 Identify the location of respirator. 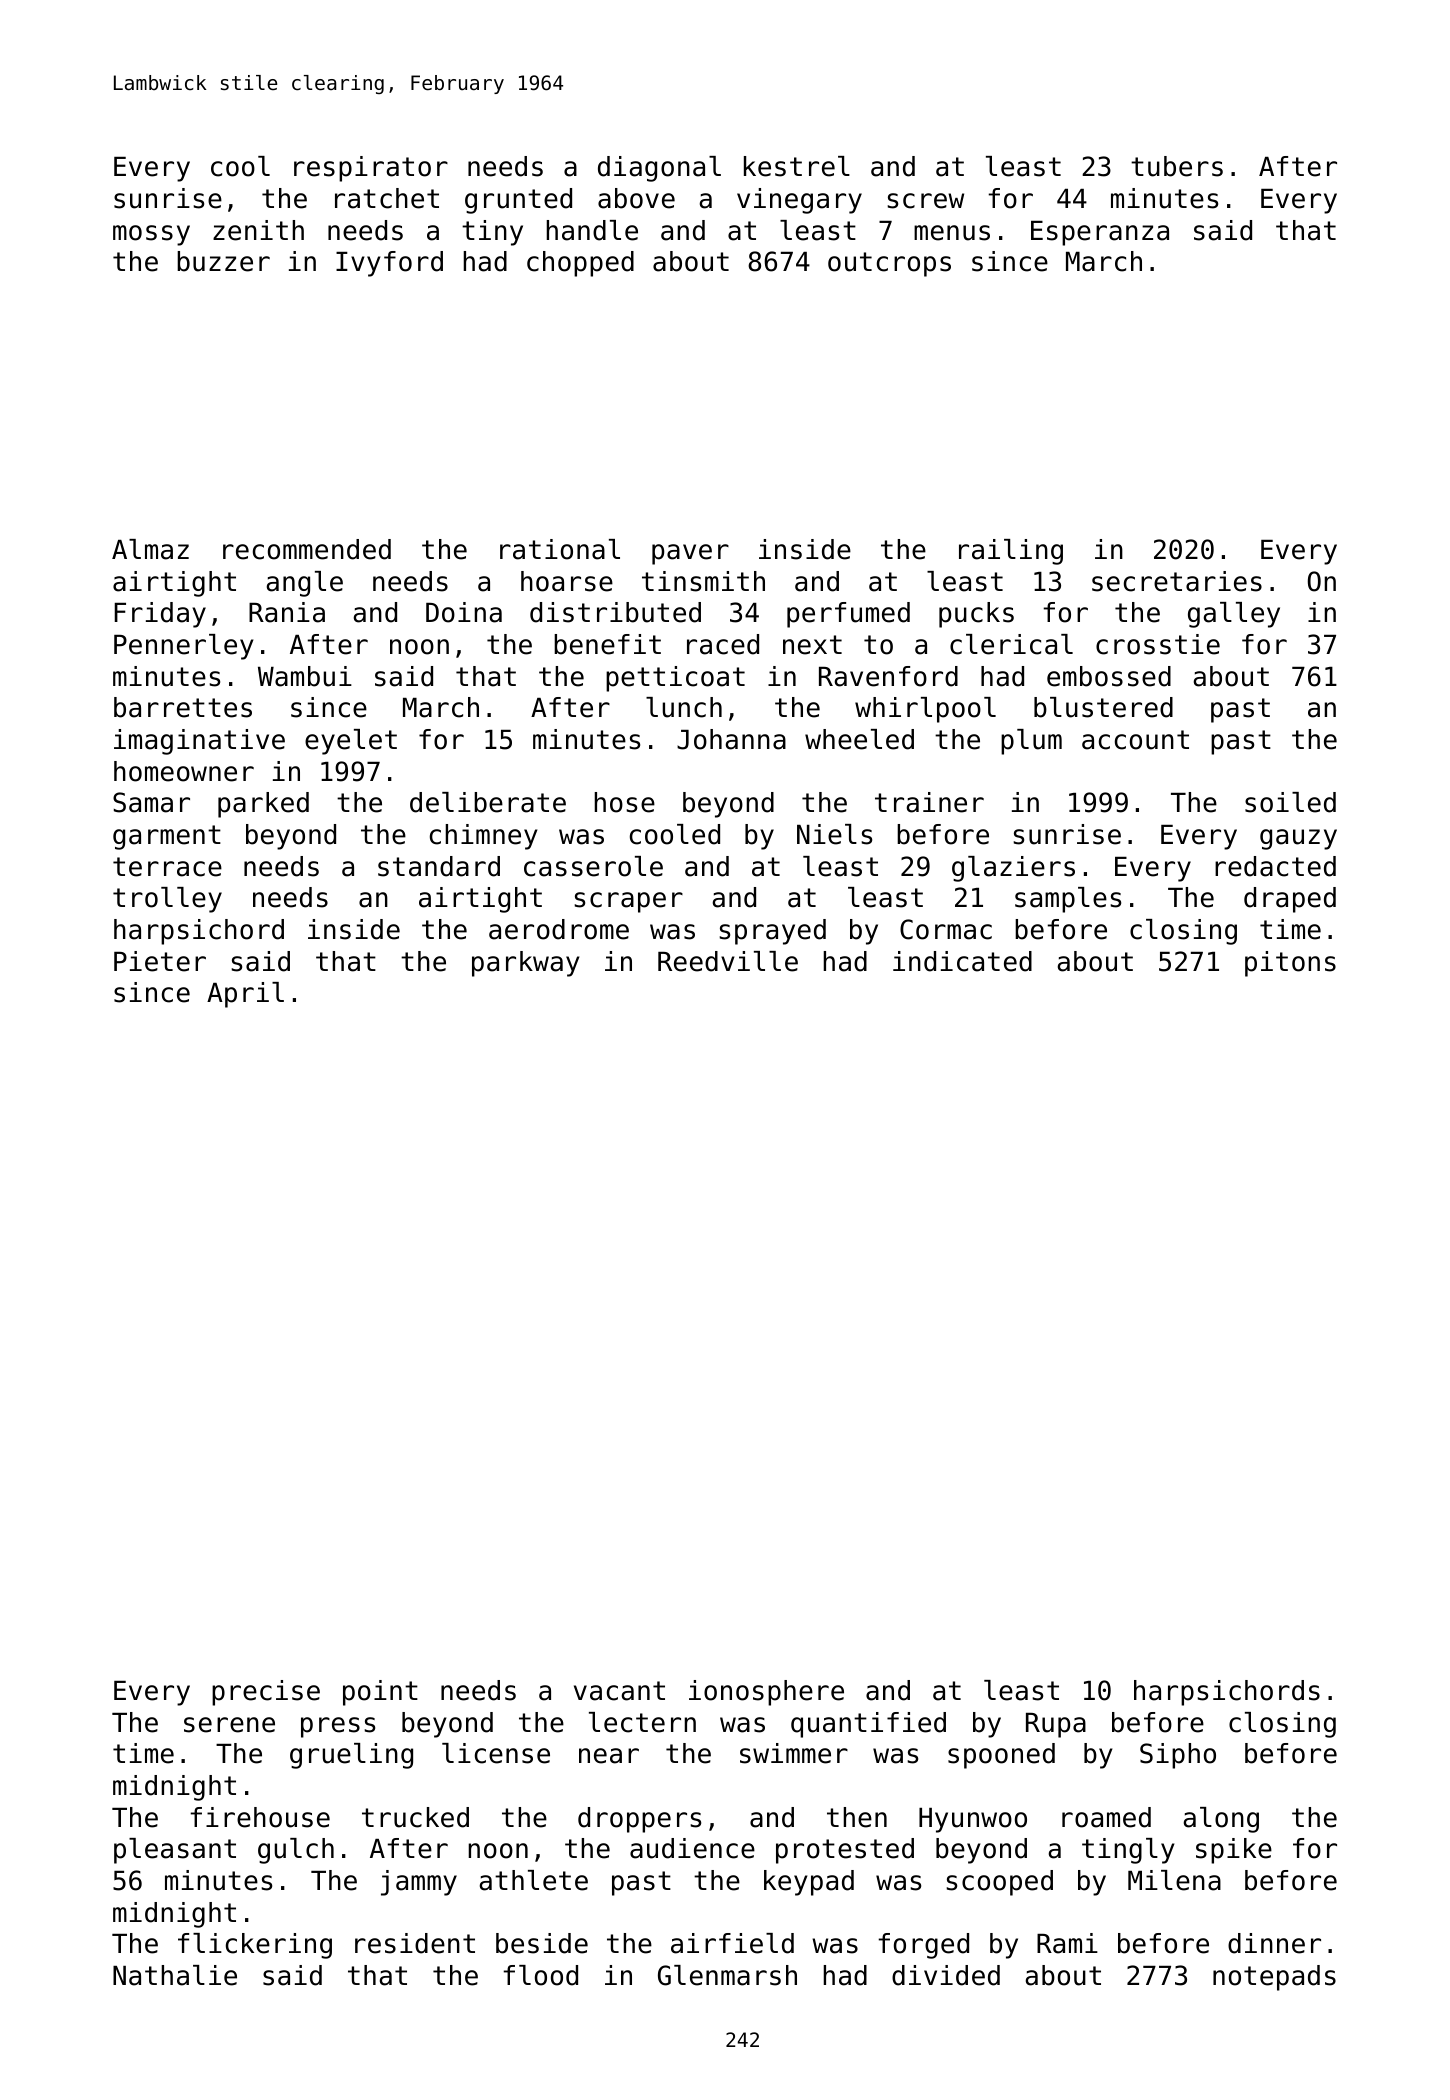
(371, 169).
